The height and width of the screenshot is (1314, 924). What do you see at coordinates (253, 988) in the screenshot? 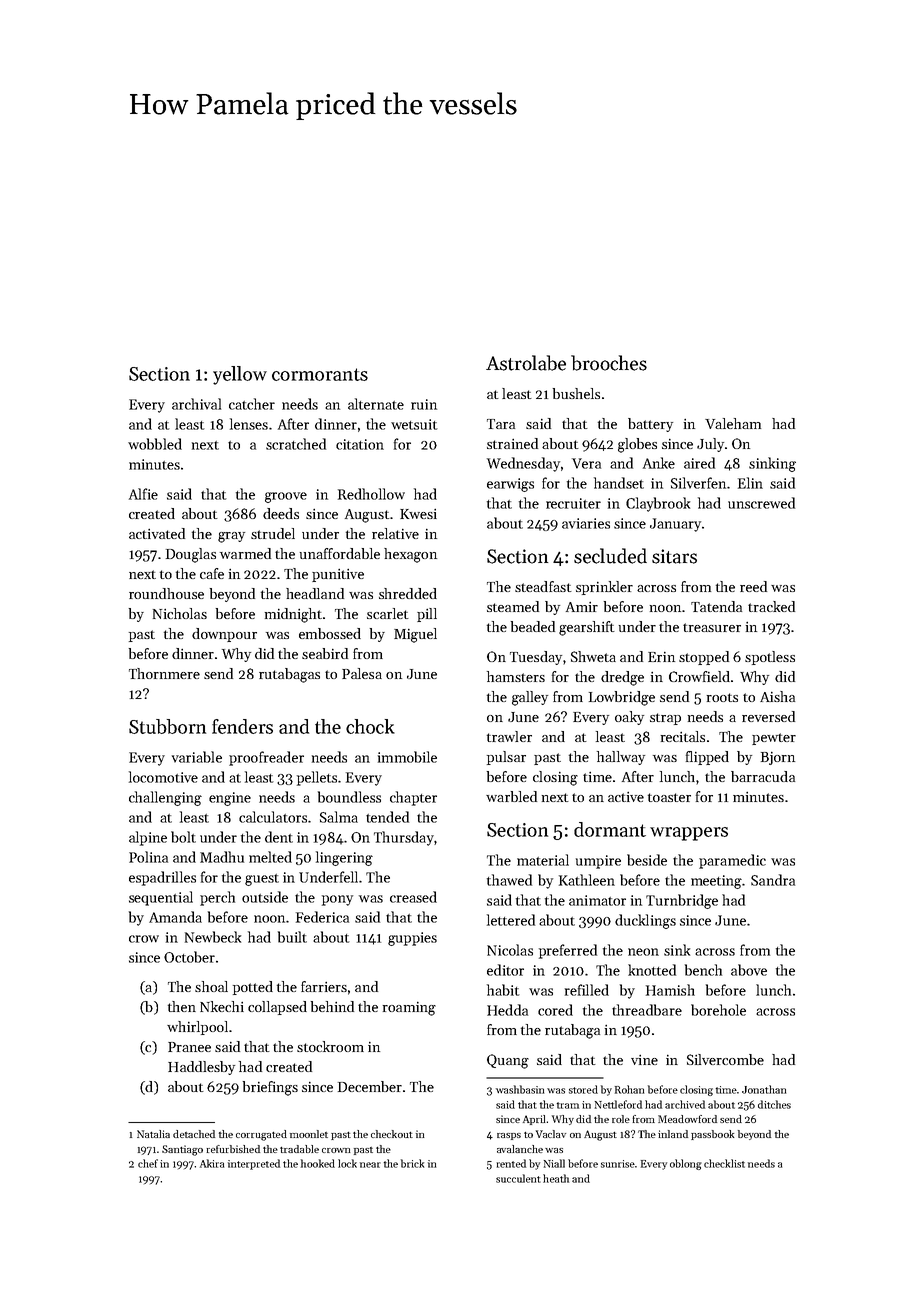
I see `potted` at bounding box center [253, 988].
